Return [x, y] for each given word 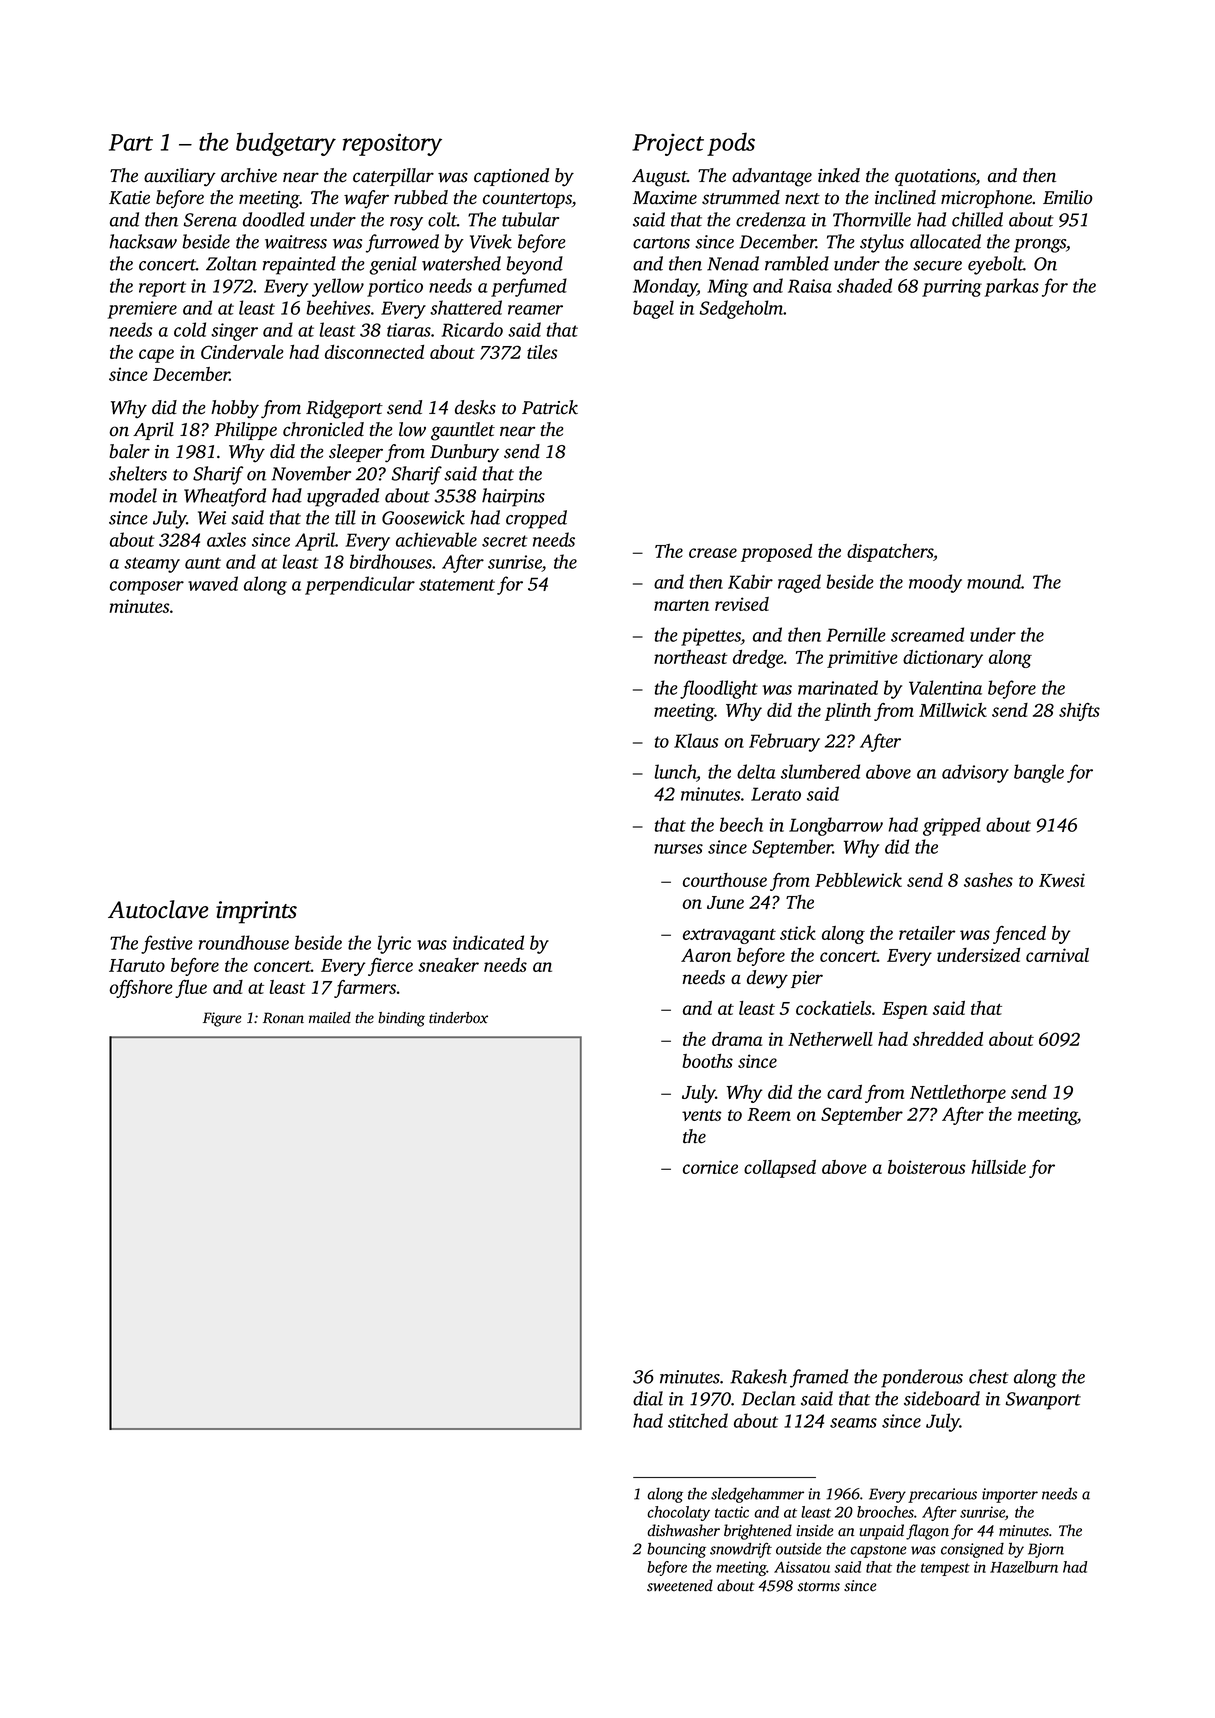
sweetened [680, 1585]
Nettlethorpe [958, 1094]
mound [994, 581]
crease [713, 553]
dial [648, 1398]
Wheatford [225, 497]
